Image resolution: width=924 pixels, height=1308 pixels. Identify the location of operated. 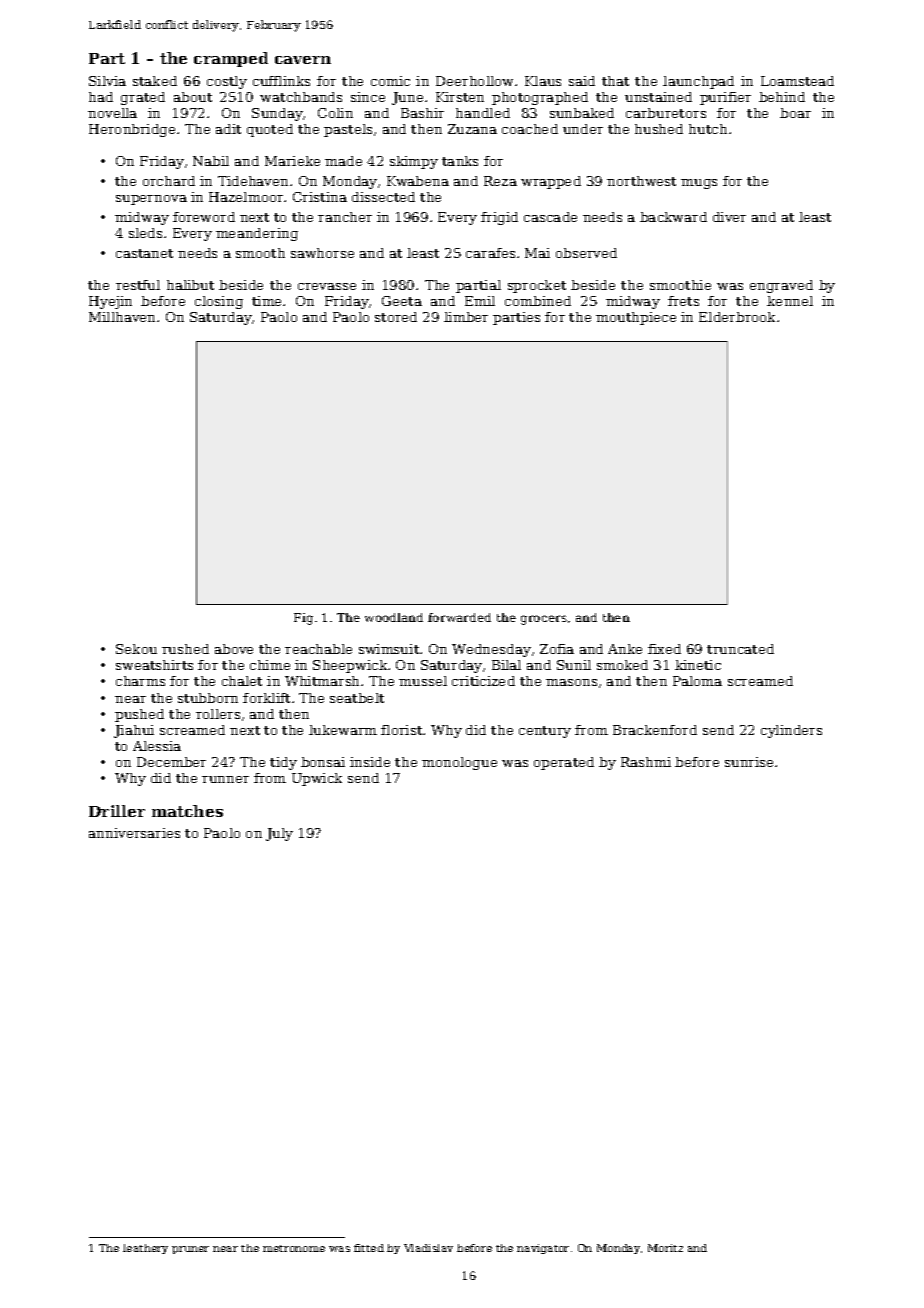
(564, 763).
